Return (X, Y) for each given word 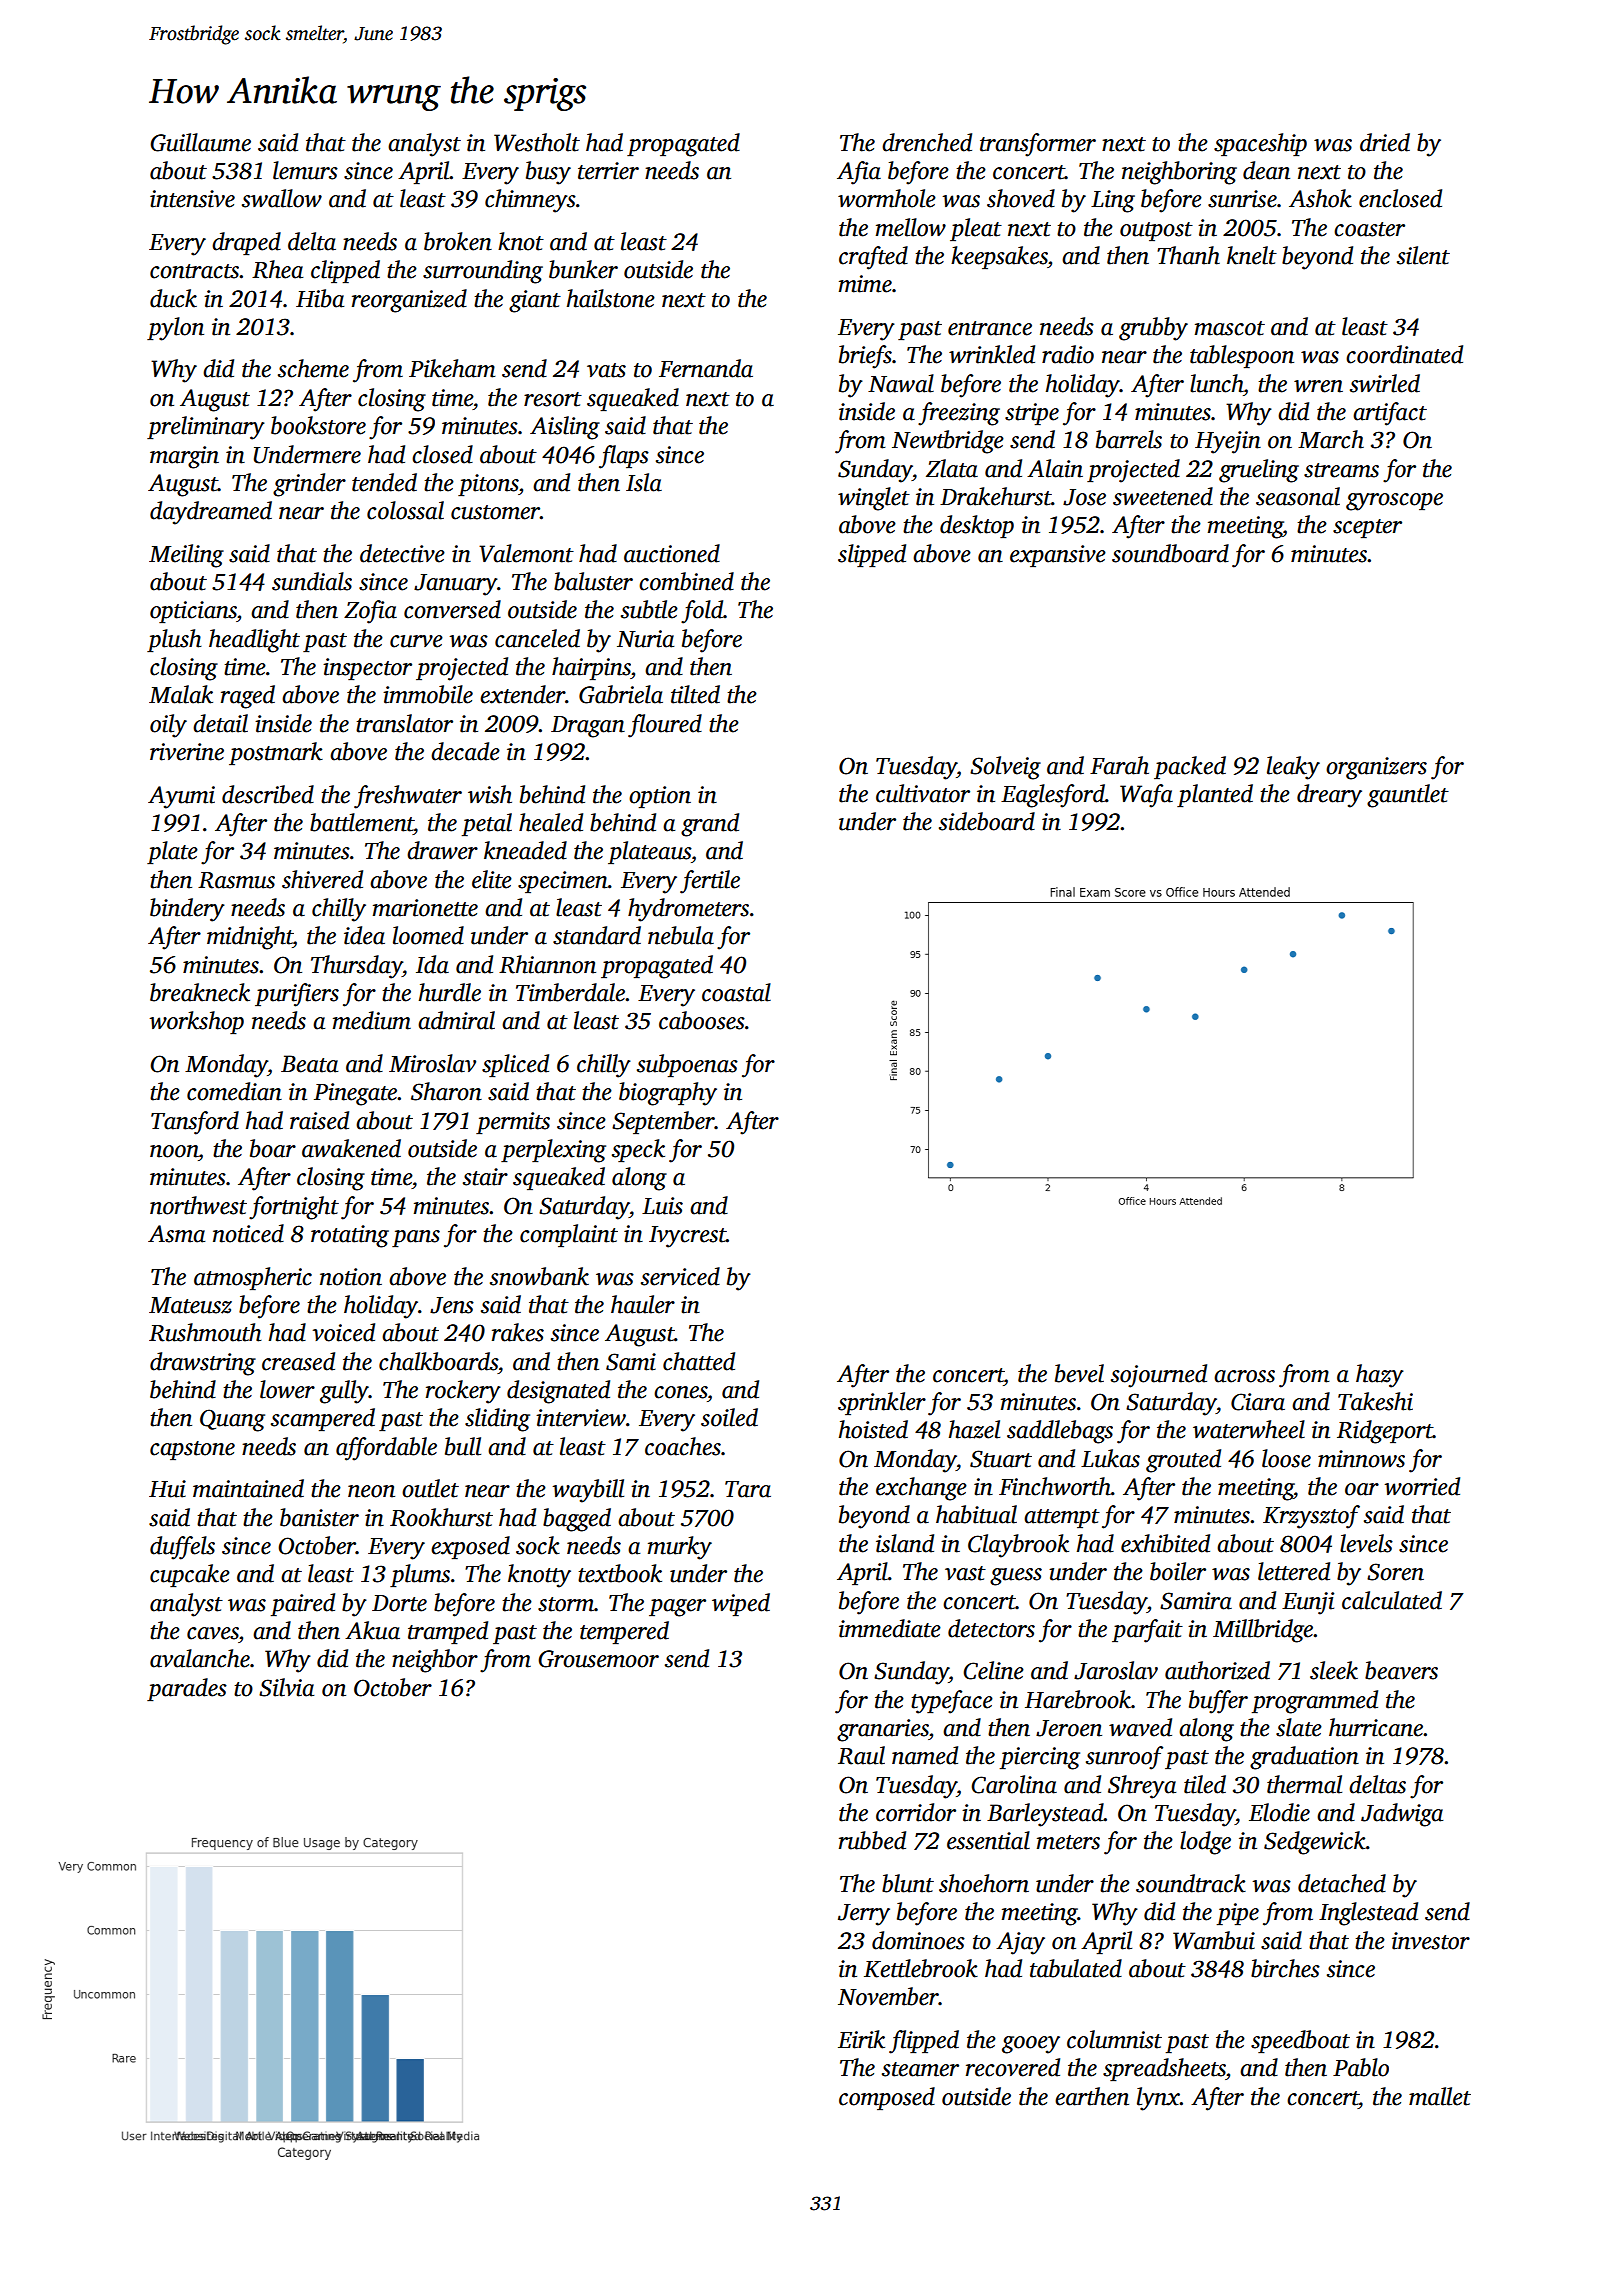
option (660, 797)
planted (1215, 795)
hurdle (450, 992)
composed (887, 2098)
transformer (1038, 145)
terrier (608, 171)
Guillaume (200, 142)
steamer (920, 2069)
